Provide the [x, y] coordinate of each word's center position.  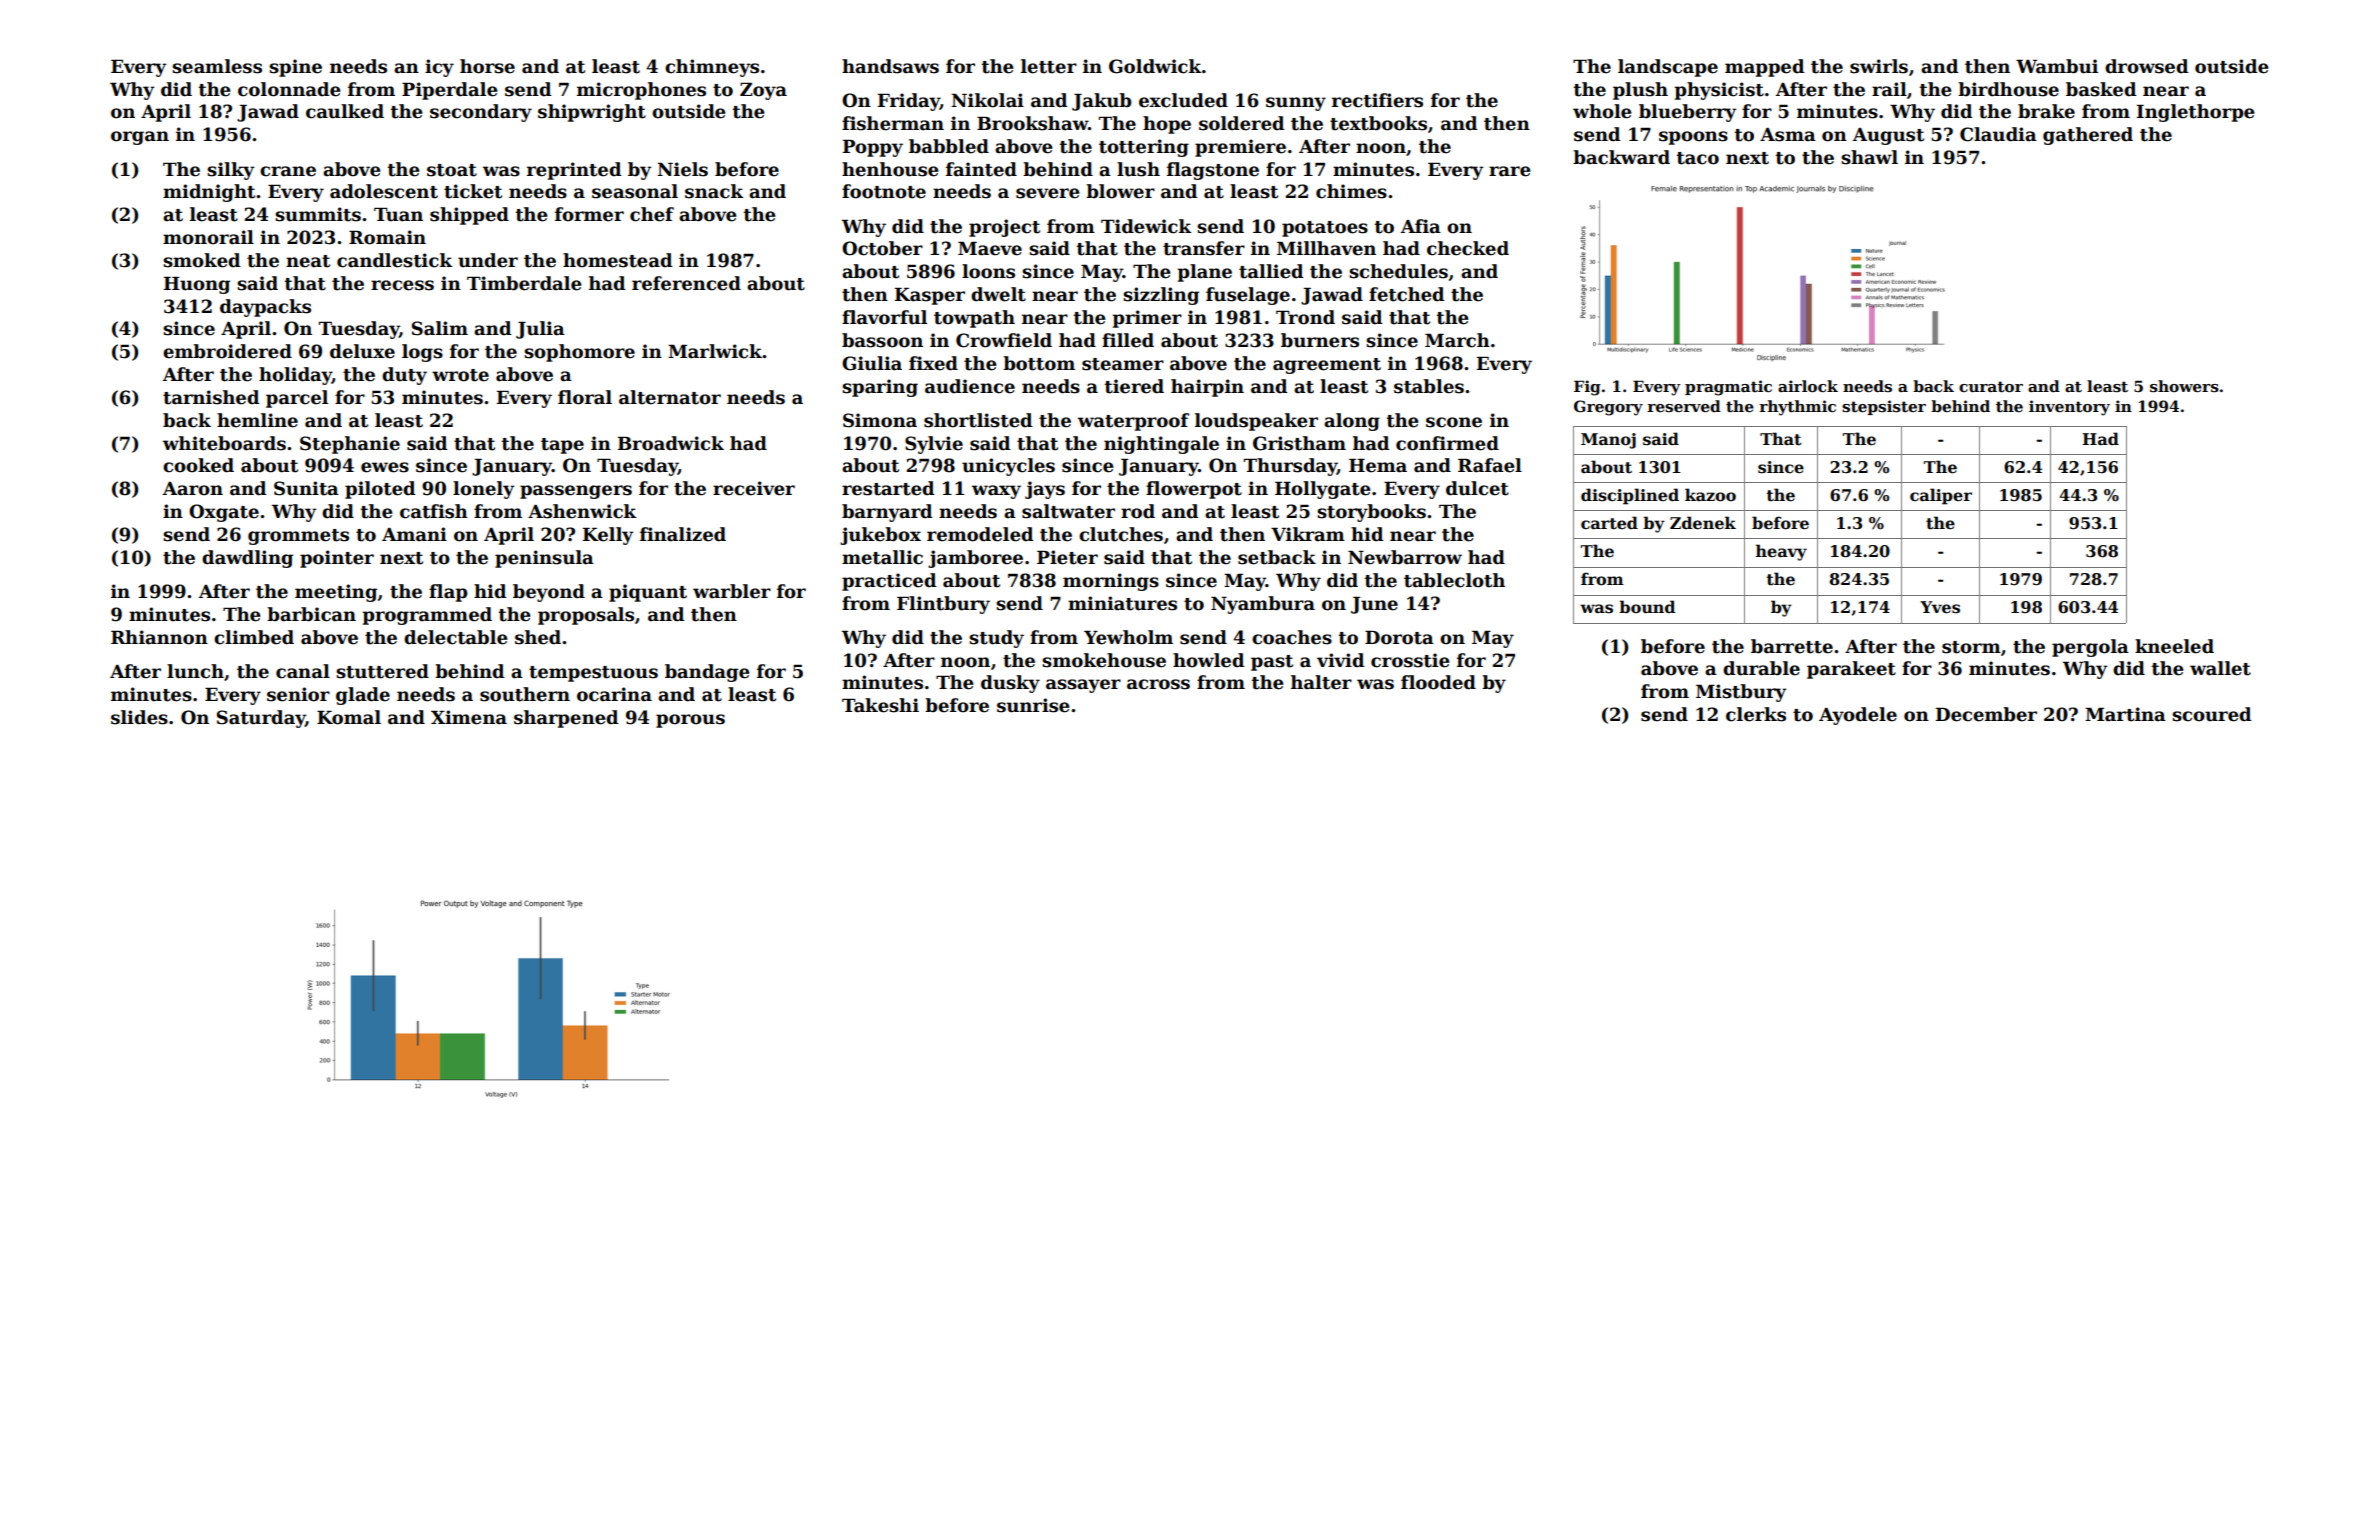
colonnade [289, 89]
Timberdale [524, 283]
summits [318, 214]
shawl [1869, 157]
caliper [1941, 496]
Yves [1940, 607]
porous [690, 721]
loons [988, 271]
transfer [1204, 248]
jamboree [975, 559]
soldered [1241, 123]
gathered [2088, 136]
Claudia [1998, 134]
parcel [297, 399]
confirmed [1447, 443]
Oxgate [224, 513]
